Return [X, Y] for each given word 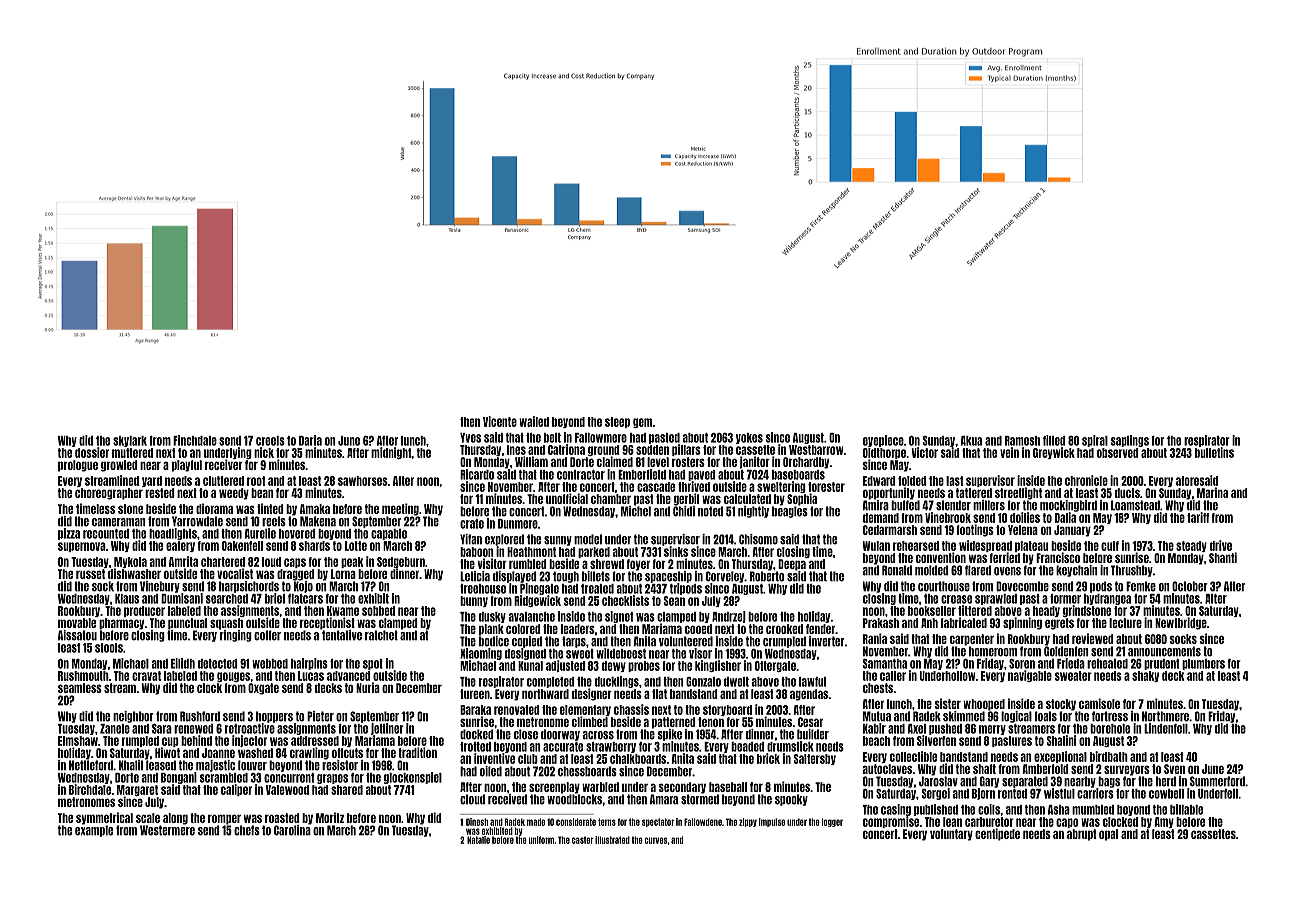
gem [643, 423]
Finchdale [195, 440]
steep [617, 422]
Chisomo [758, 539]
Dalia [1065, 517]
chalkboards [638, 759]
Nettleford [91, 765]
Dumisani [182, 598]
